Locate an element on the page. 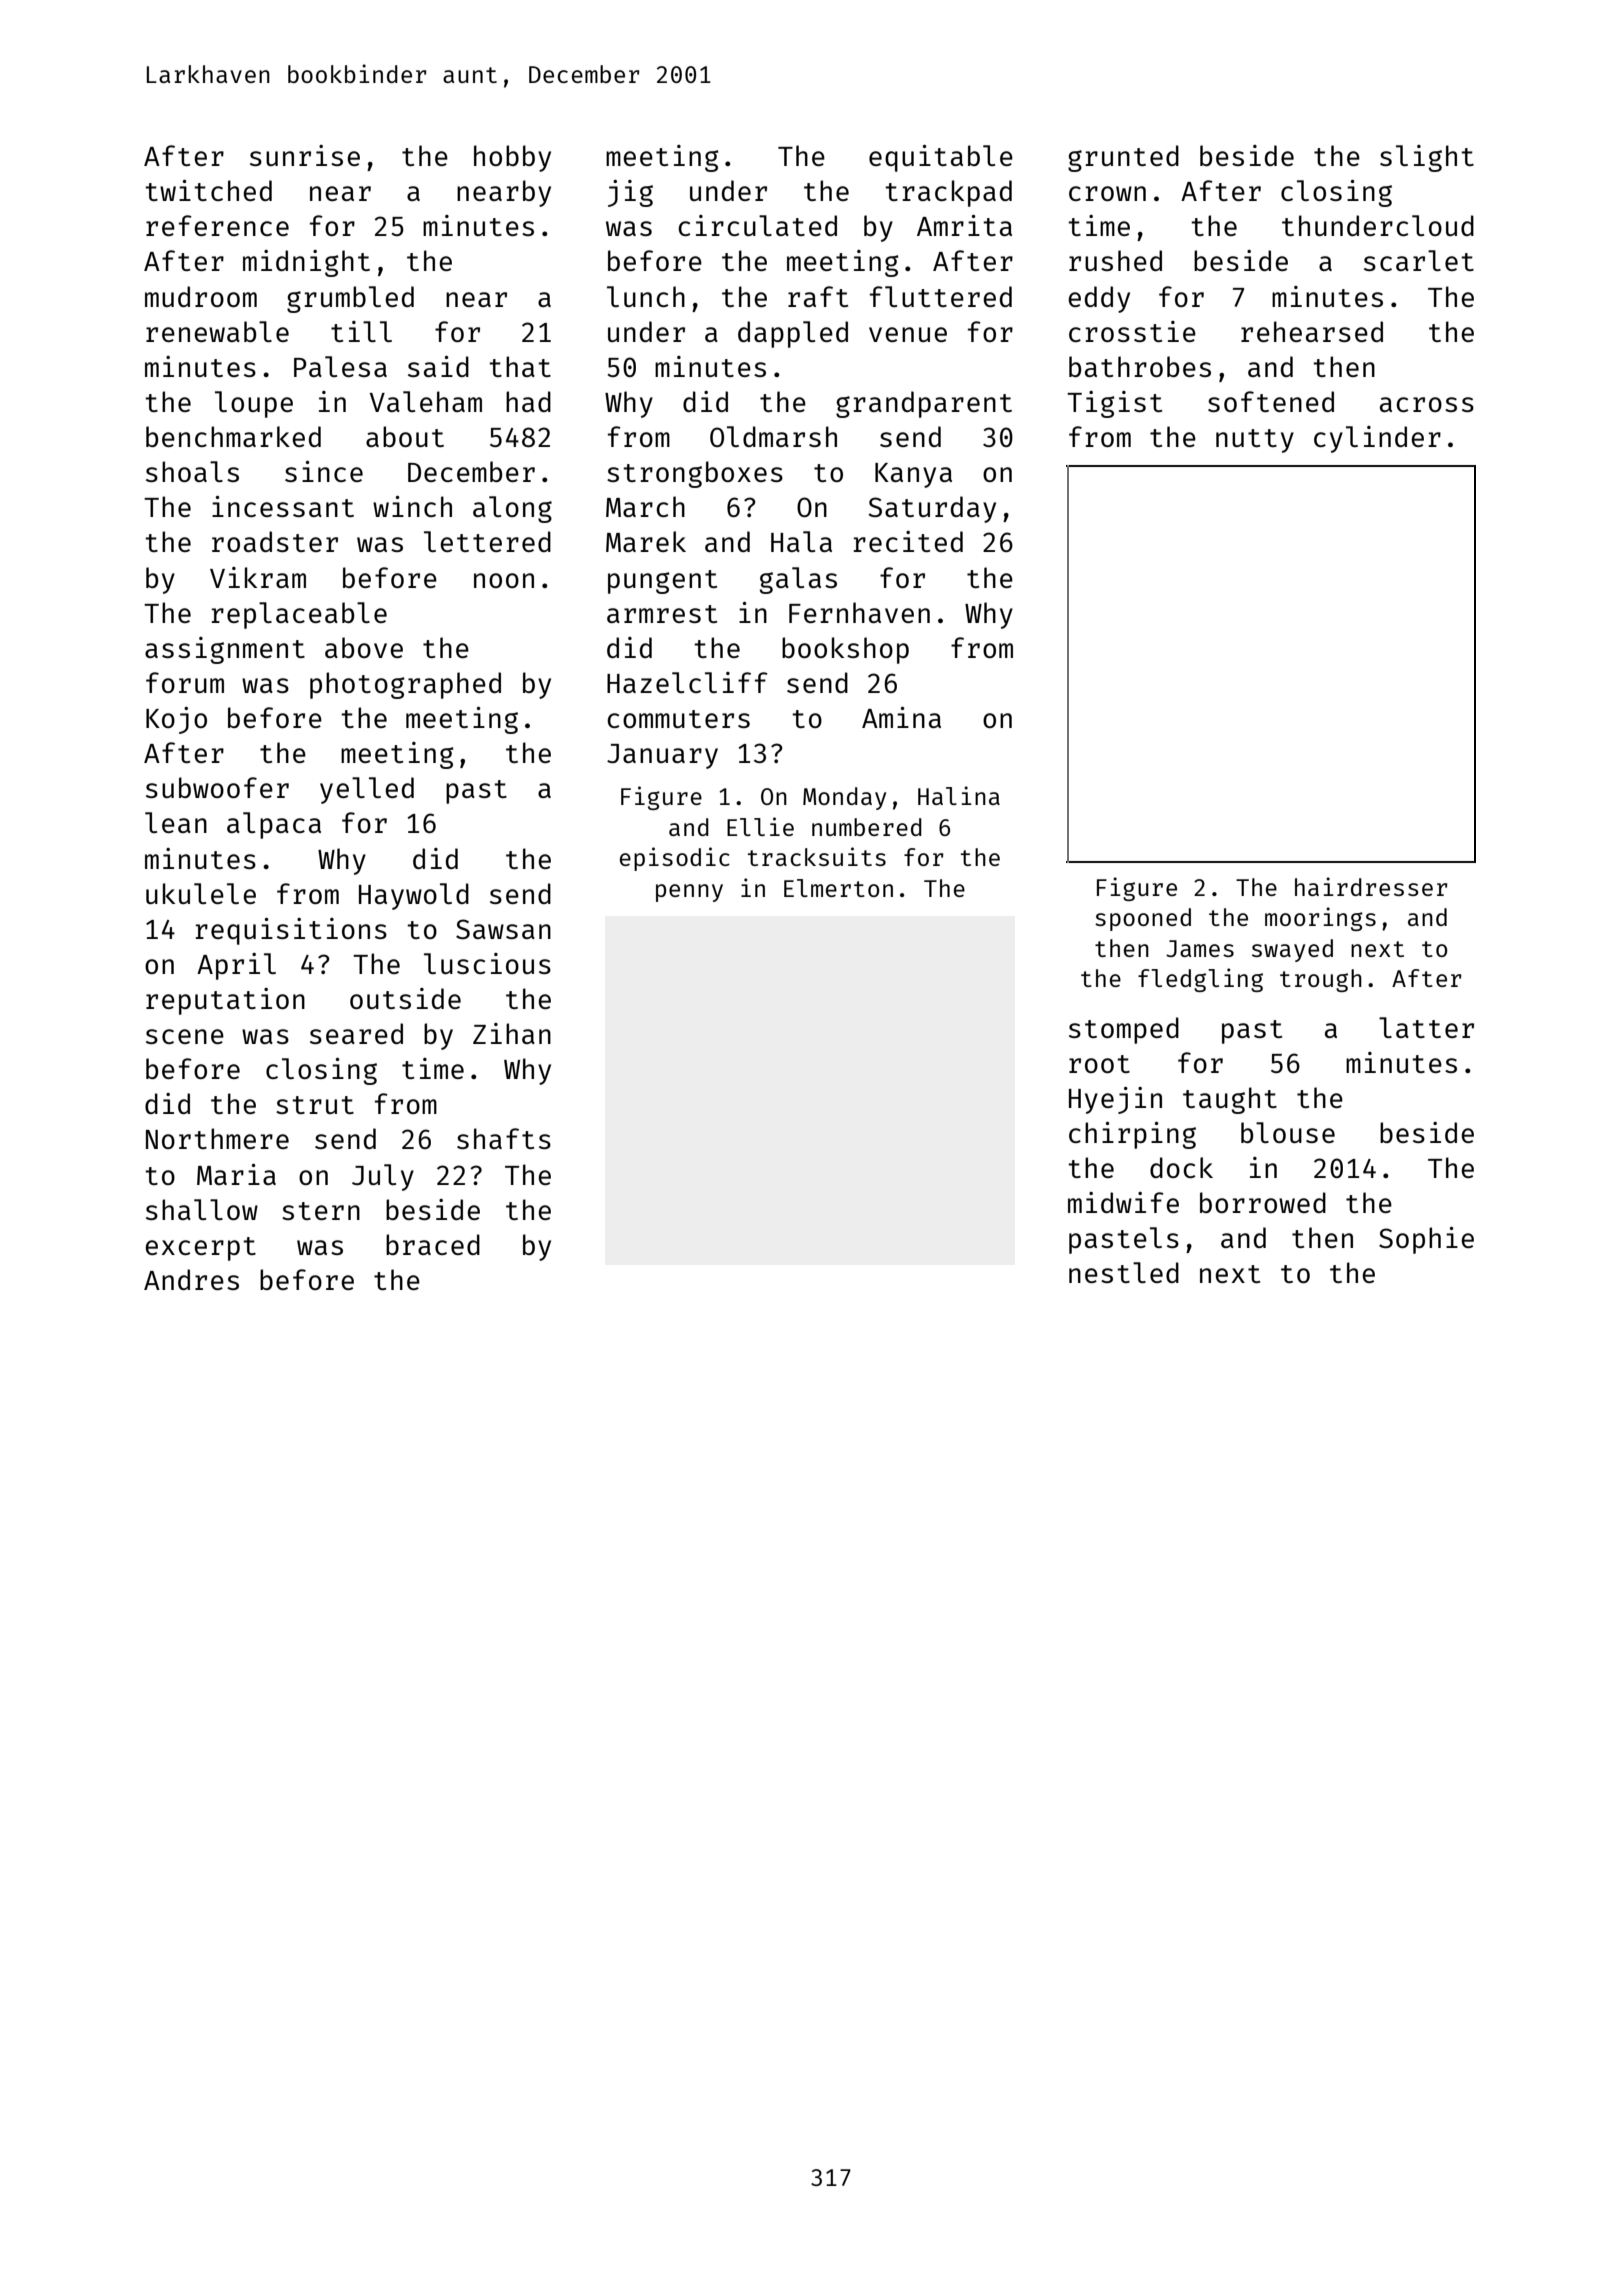 The height and width of the page is (2292, 1620). penny is located at coordinates (689, 893).
